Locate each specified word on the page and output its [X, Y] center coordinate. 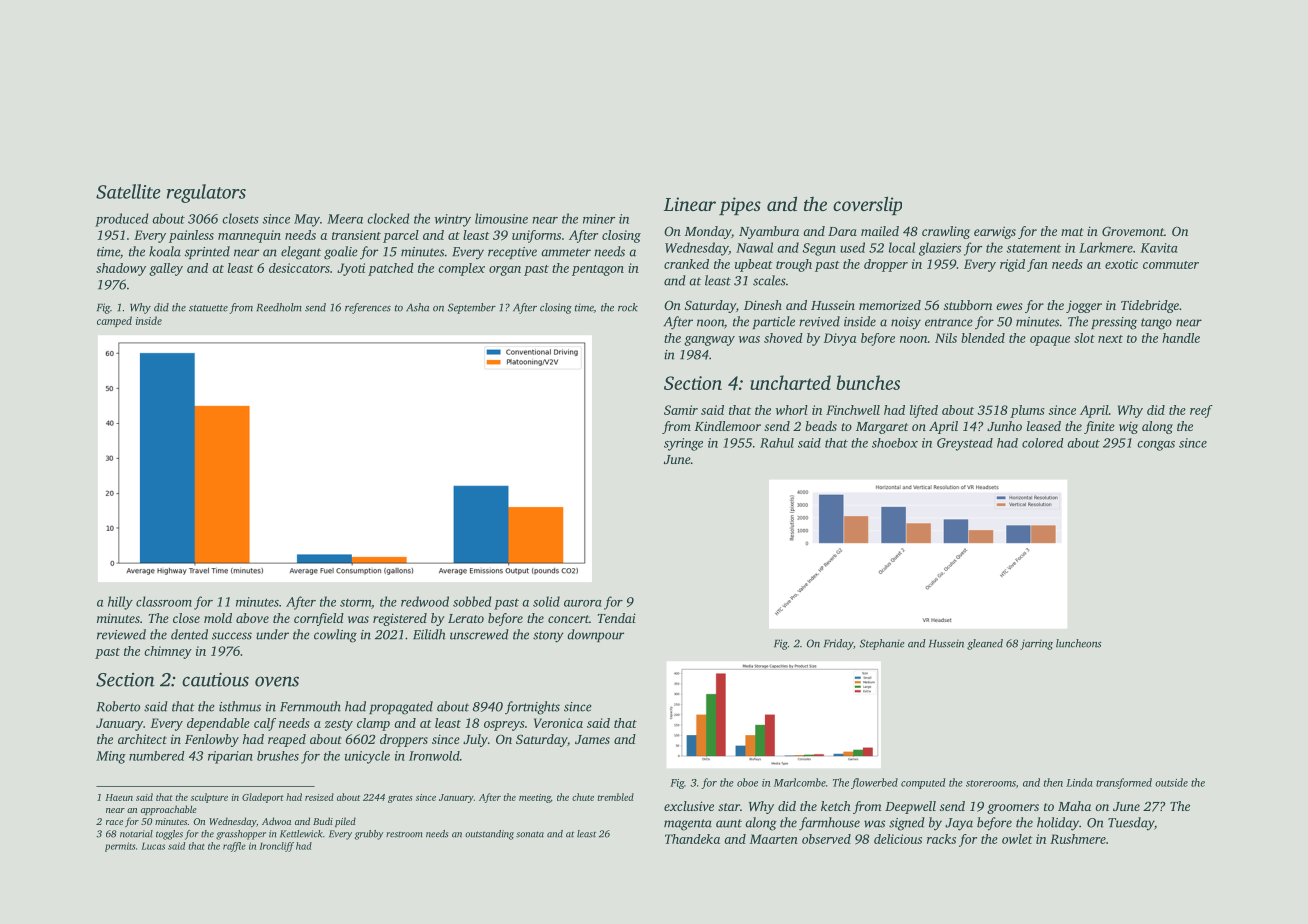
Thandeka [692, 839]
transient [356, 235]
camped [114, 321]
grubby [369, 835]
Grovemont [1133, 231]
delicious [898, 839]
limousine [501, 218]
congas [1156, 446]
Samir [681, 410]
